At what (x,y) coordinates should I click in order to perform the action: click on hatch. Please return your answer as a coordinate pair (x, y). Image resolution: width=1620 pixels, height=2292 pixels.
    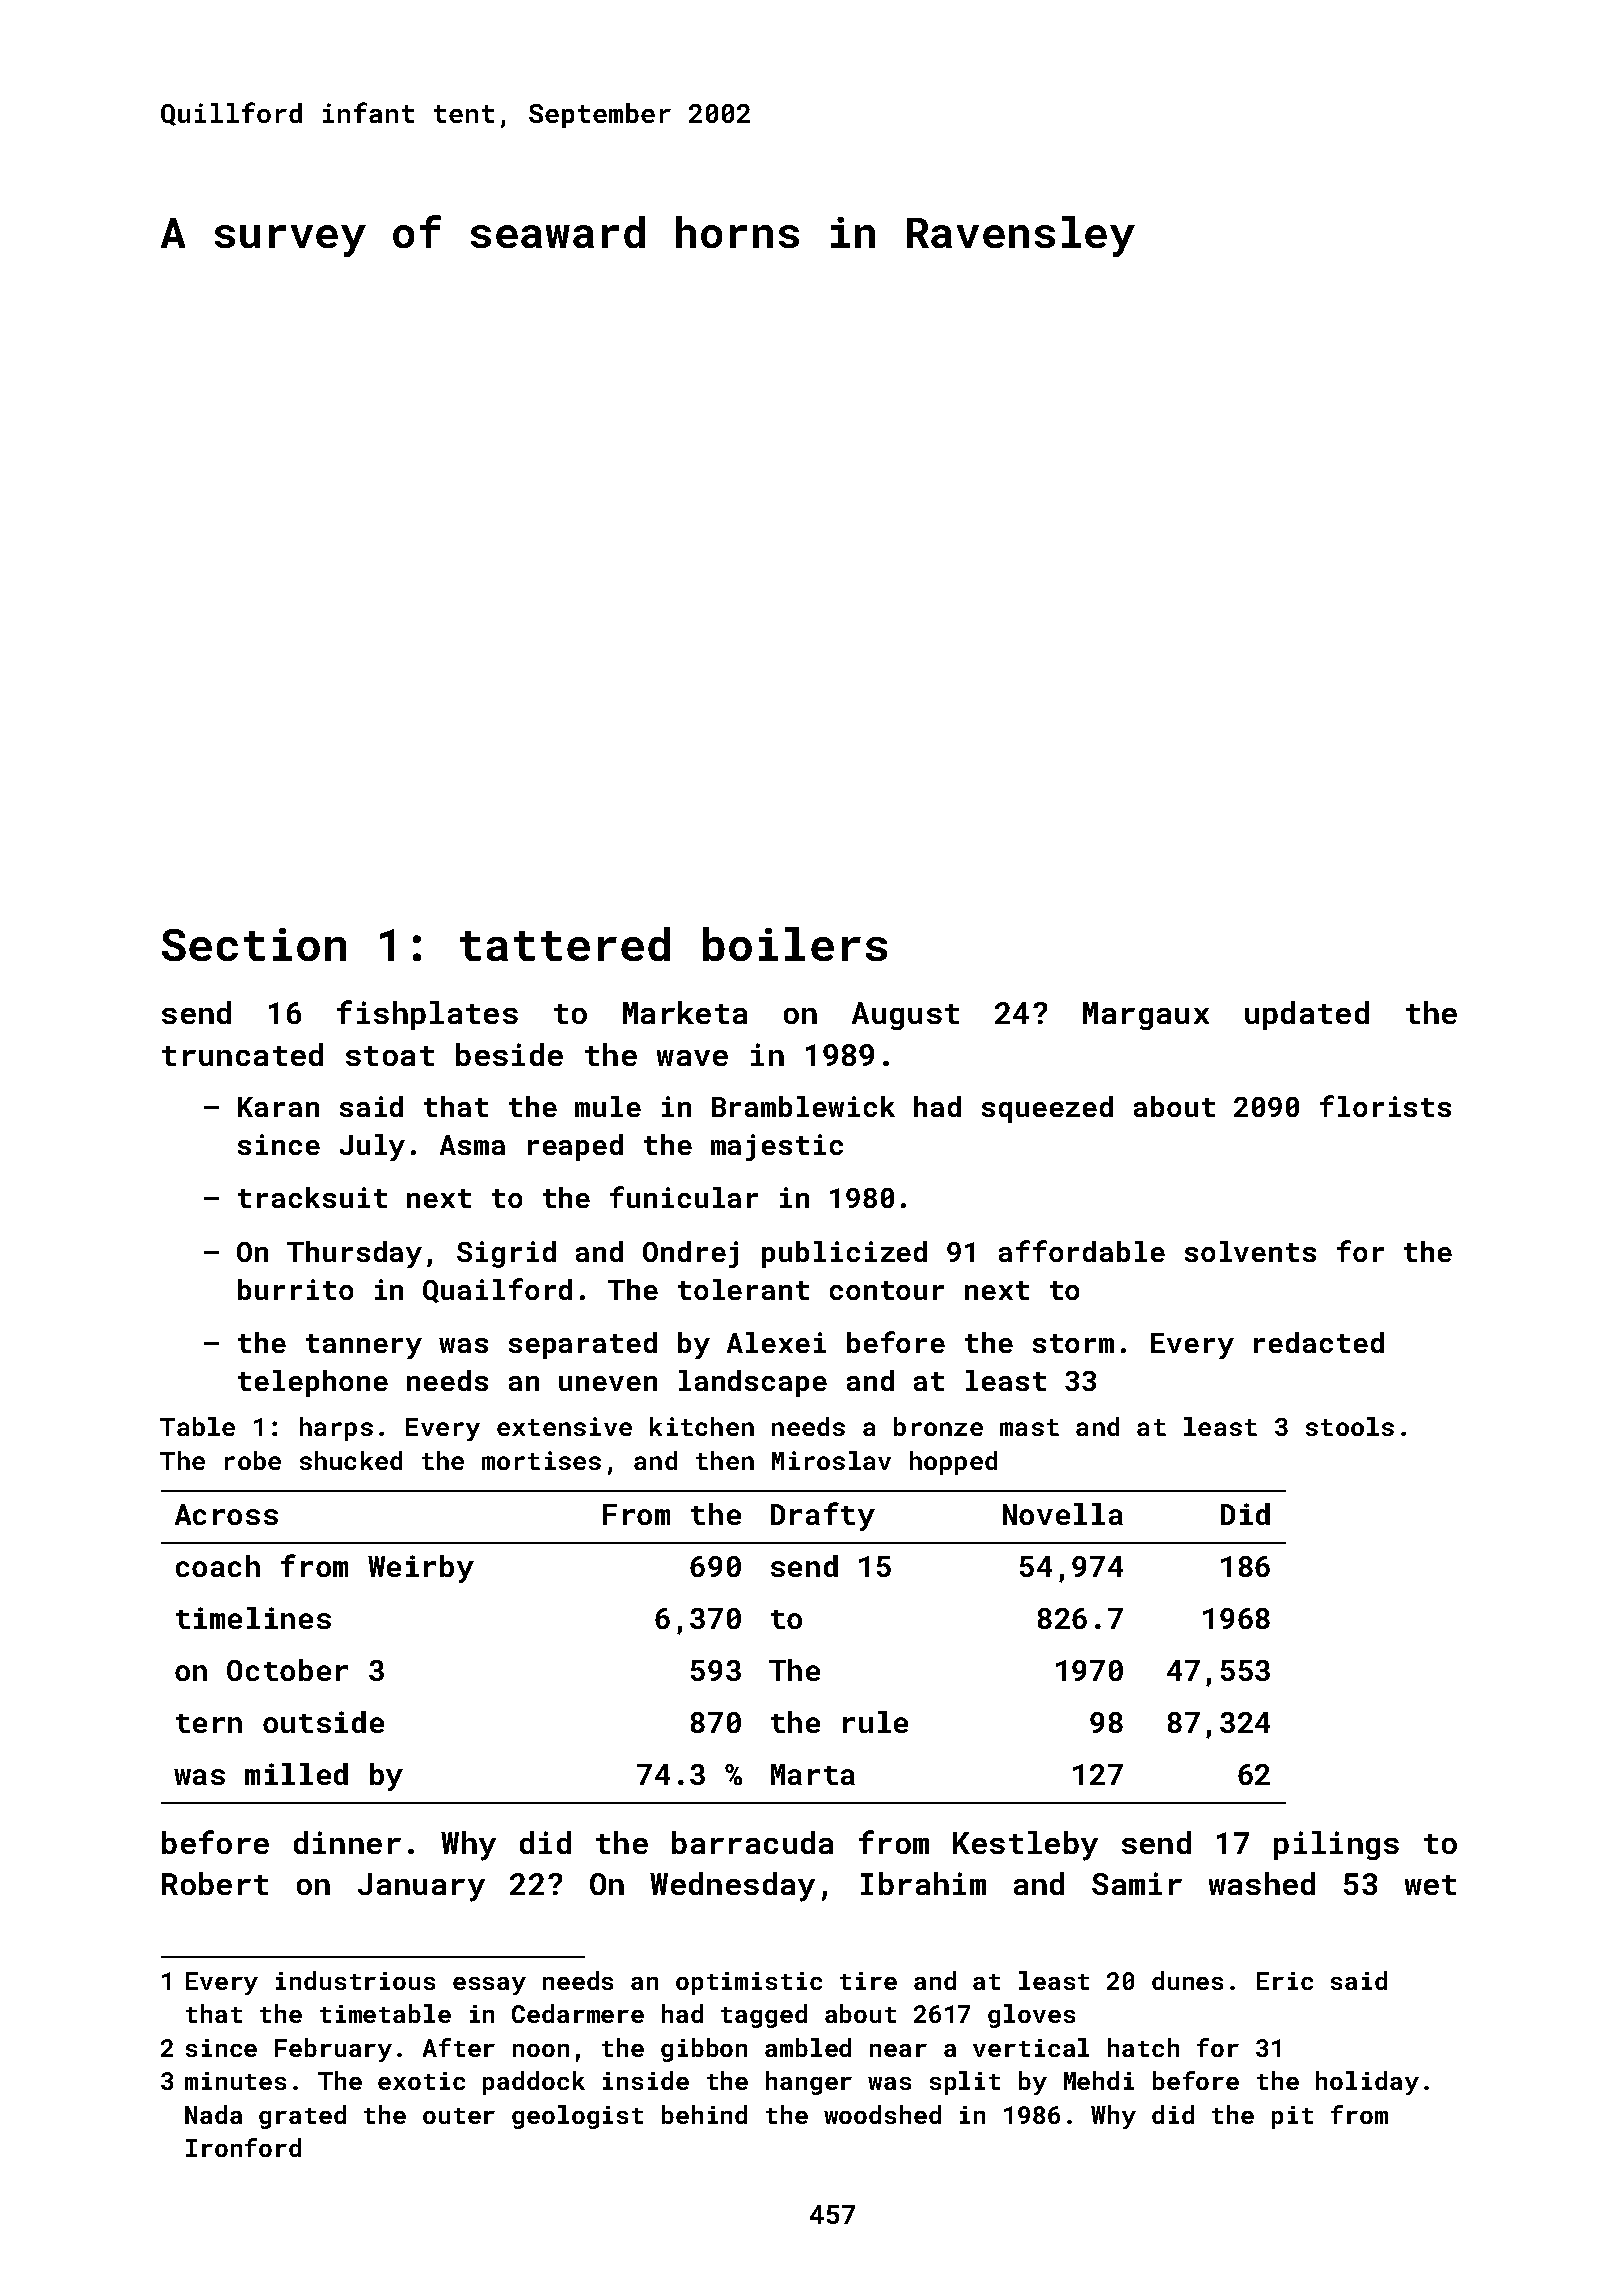
    Looking at the image, I should click on (1143, 2047).
